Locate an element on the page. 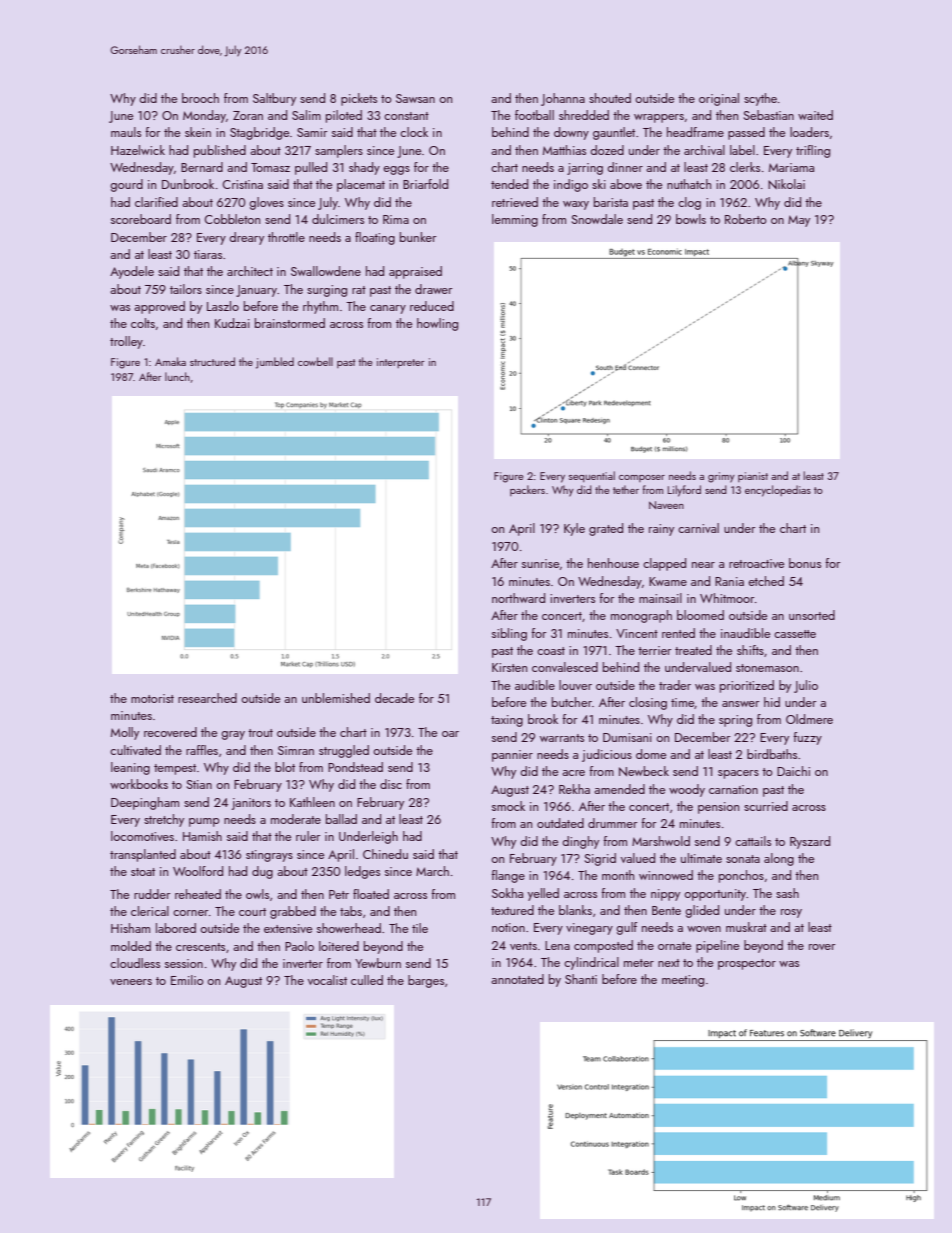 The height and width of the document is (1233, 952). drawer is located at coordinates (433, 289).
